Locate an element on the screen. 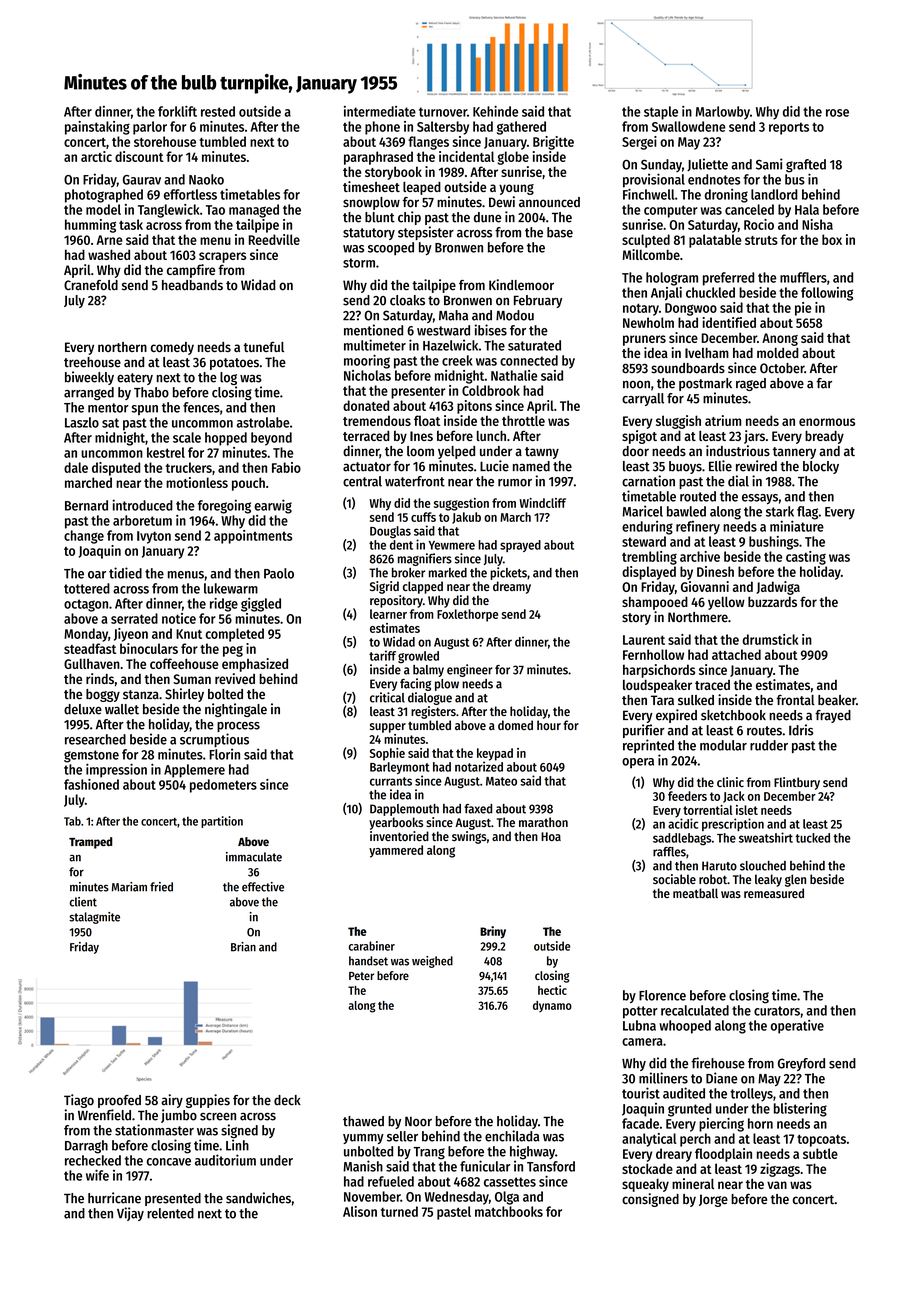 The height and width of the screenshot is (1308, 924). Reedville is located at coordinates (274, 239).
